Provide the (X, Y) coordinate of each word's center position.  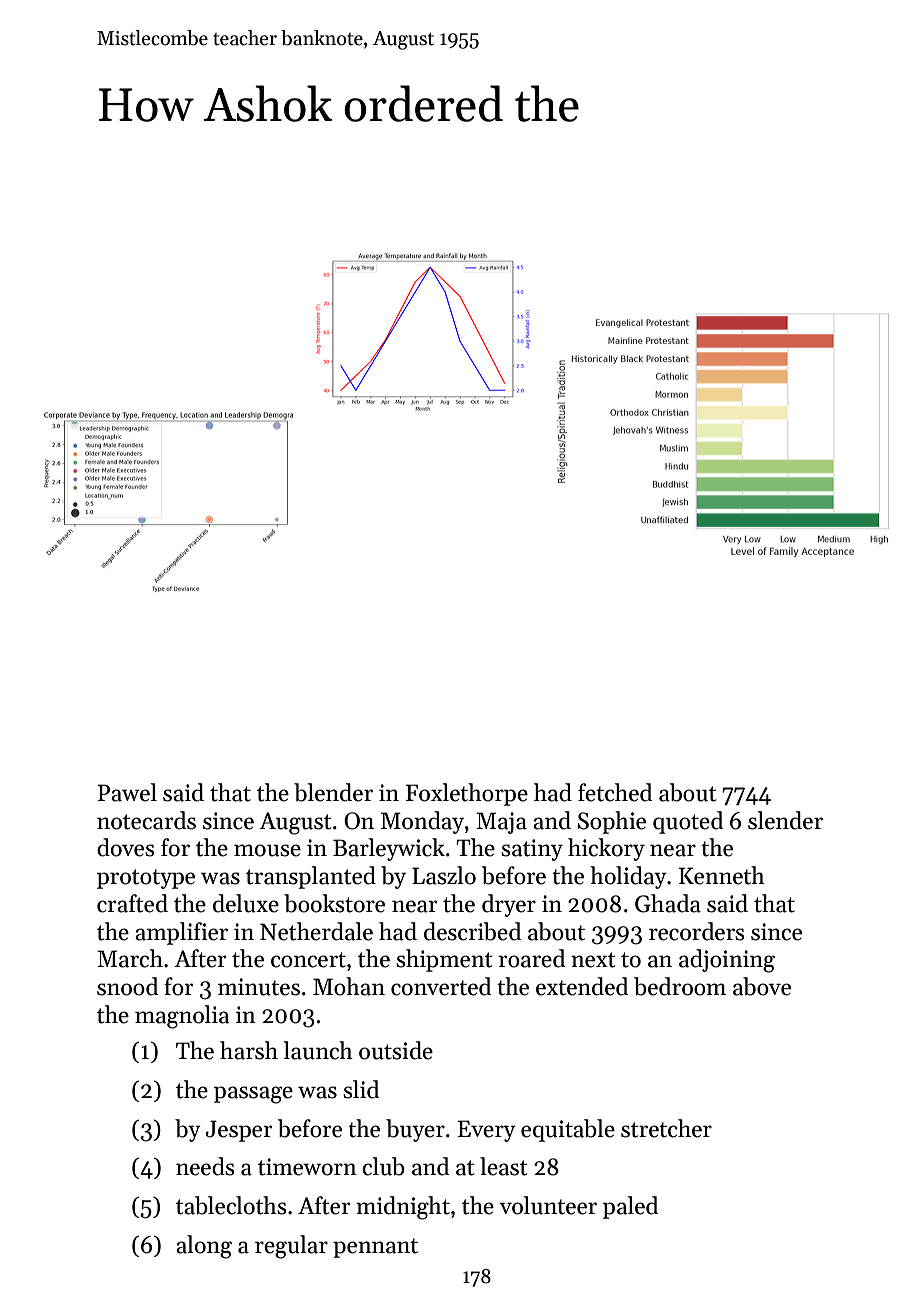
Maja (501, 823)
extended (582, 986)
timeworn (307, 1167)
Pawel (127, 792)
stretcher (666, 1128)
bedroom (680, 986)
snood (127, 986)
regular (291, 1247)
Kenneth (722, 875)
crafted (132, 903)
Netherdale (316, 931)
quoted (688, 822)
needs (205, 1166)
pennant (375, 1248)
